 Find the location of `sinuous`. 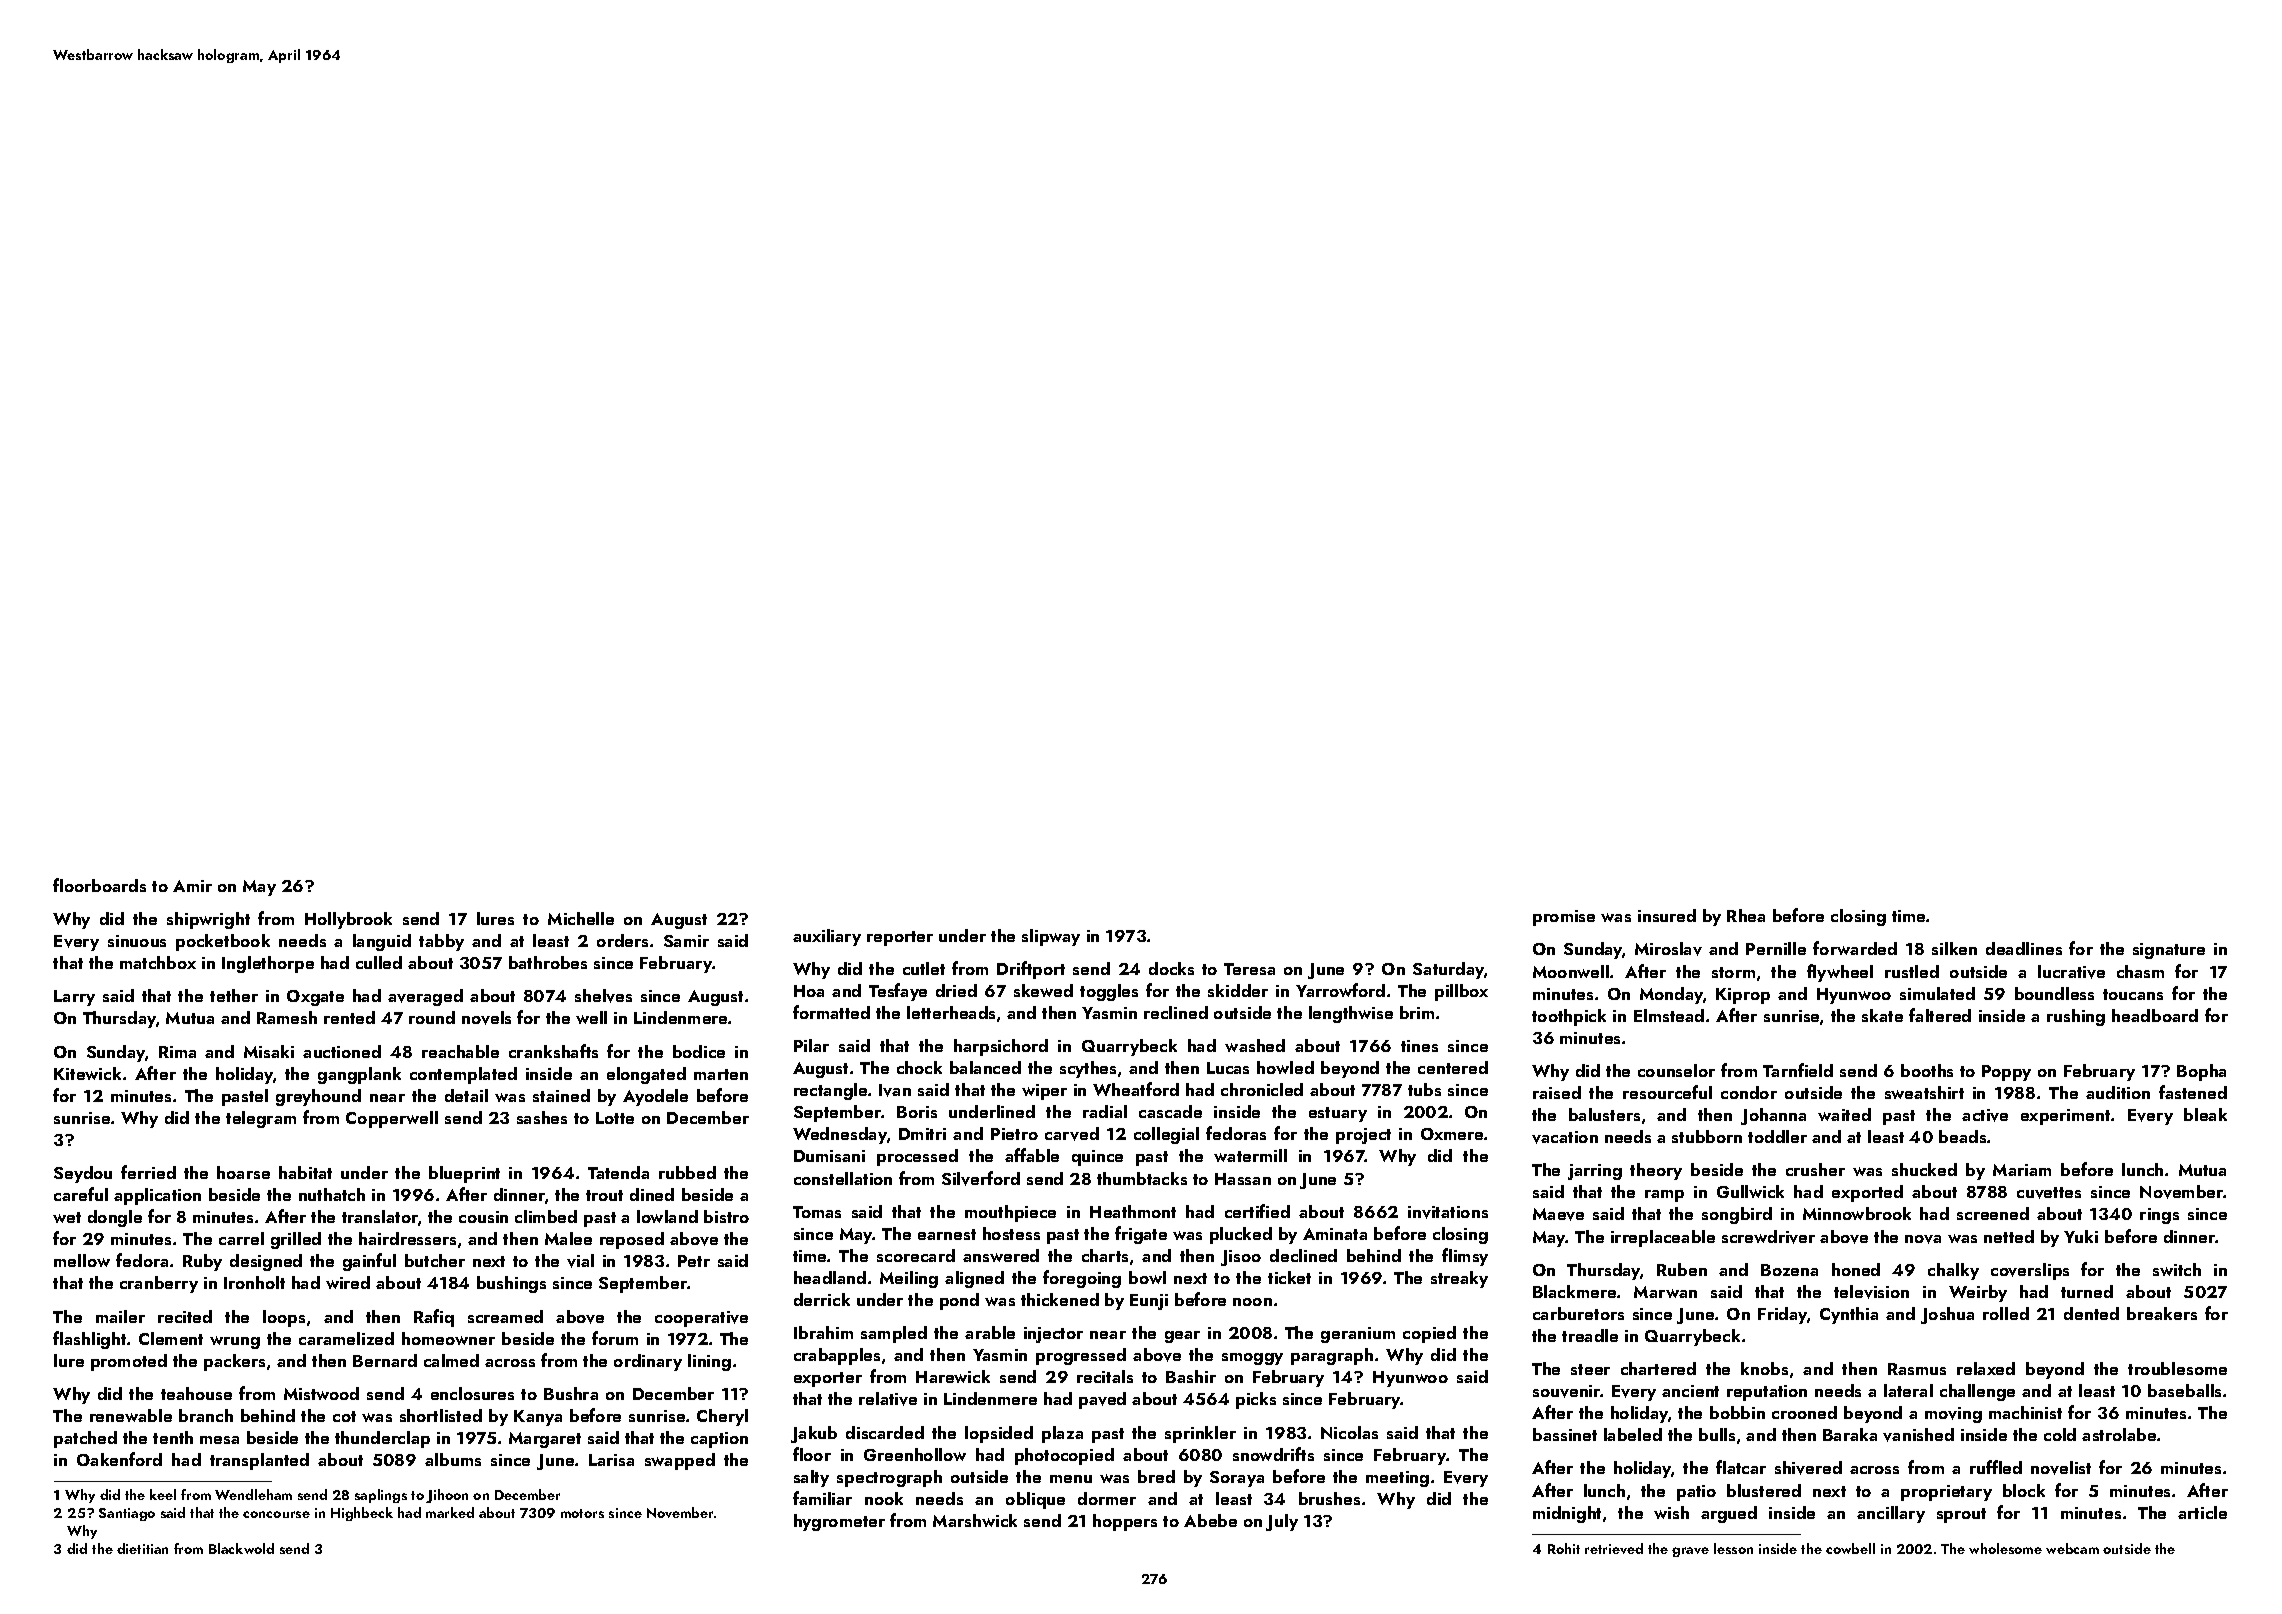

sinuous is located at coordinates (137, 941).
